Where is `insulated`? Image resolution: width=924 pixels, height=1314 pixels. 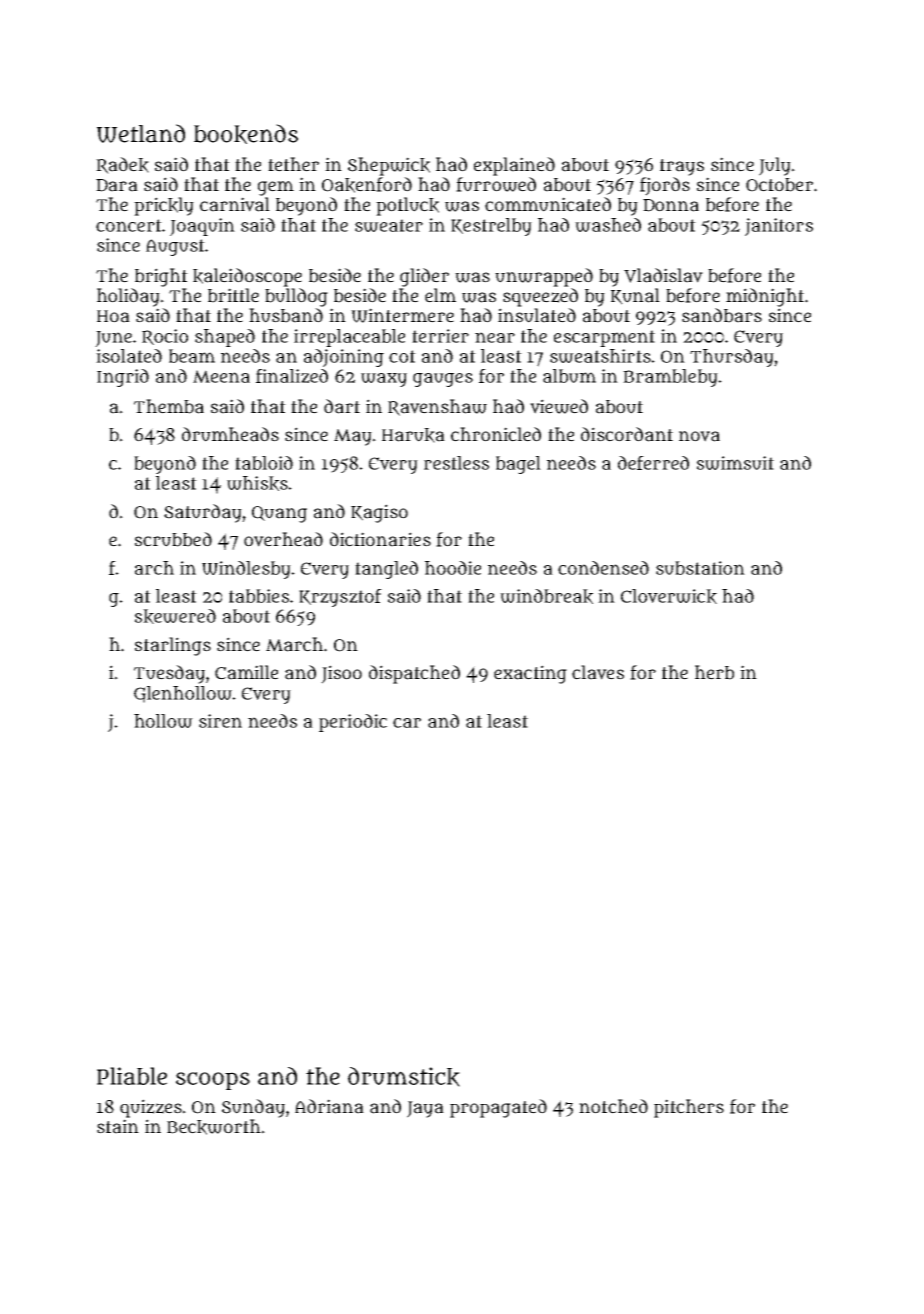
insulated is located at coordinates (537, 315).
